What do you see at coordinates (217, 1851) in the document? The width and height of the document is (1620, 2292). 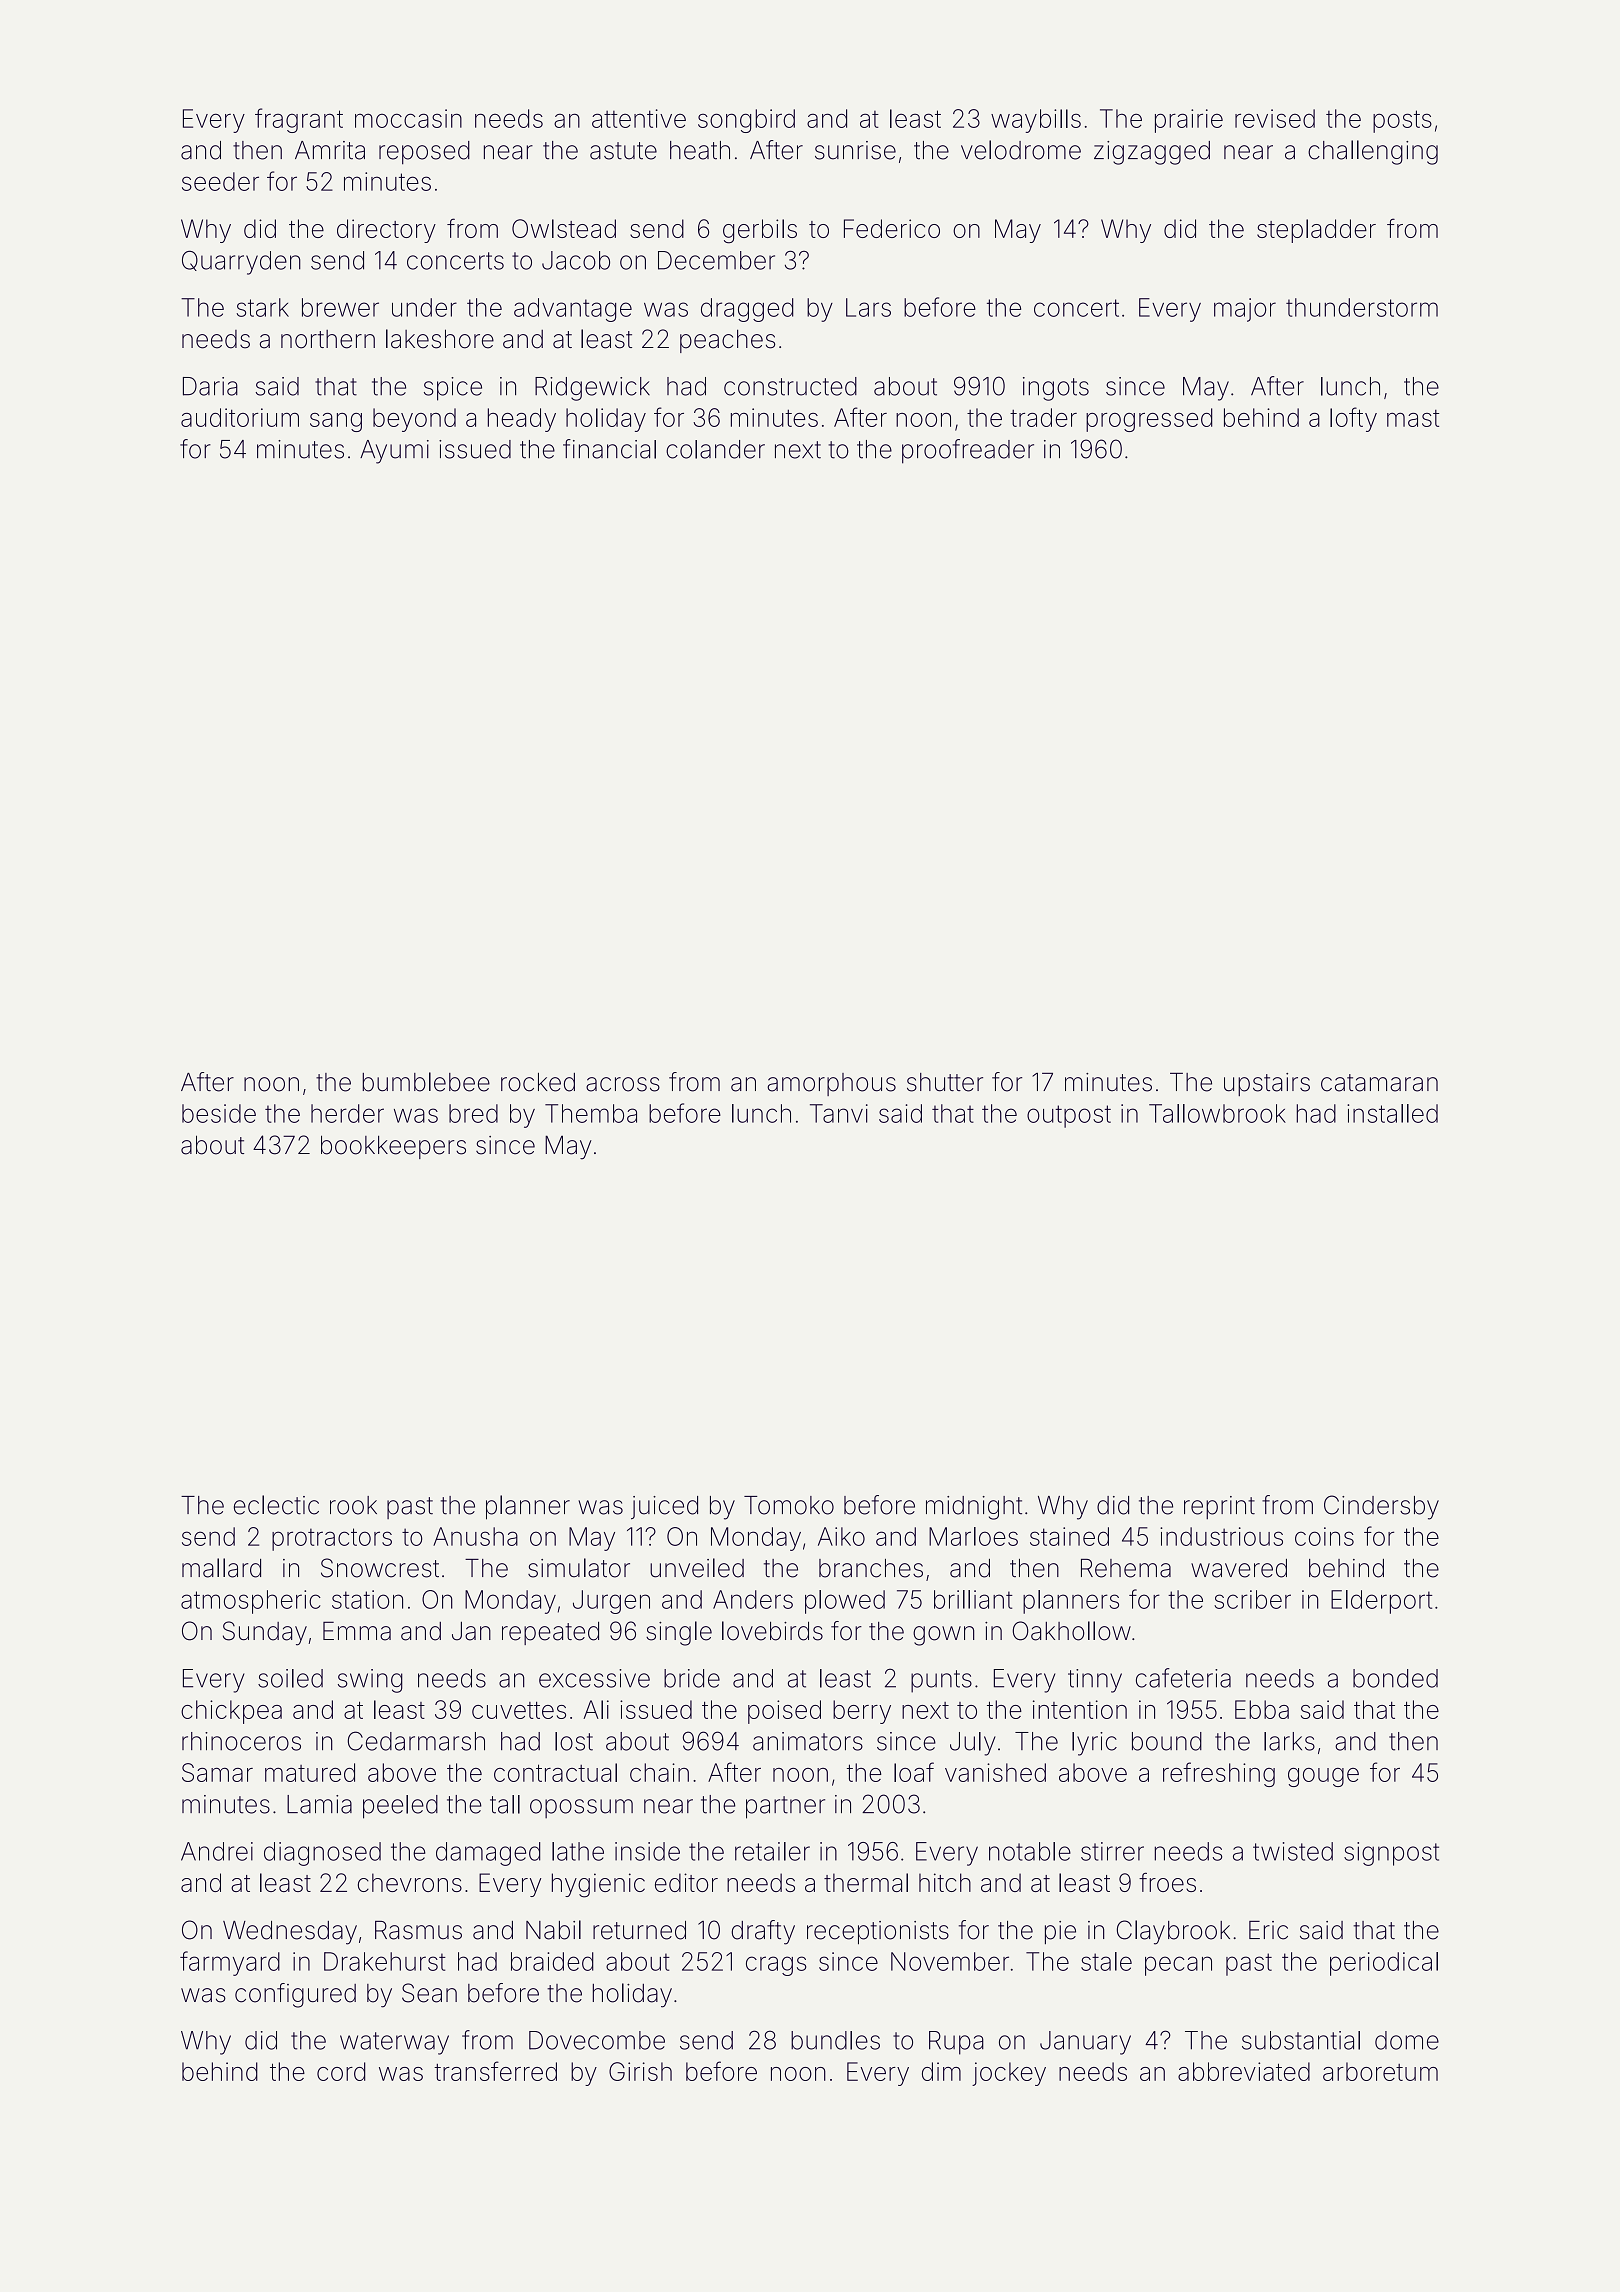 I see `Andrei` at bounding box center [217, 1851].
